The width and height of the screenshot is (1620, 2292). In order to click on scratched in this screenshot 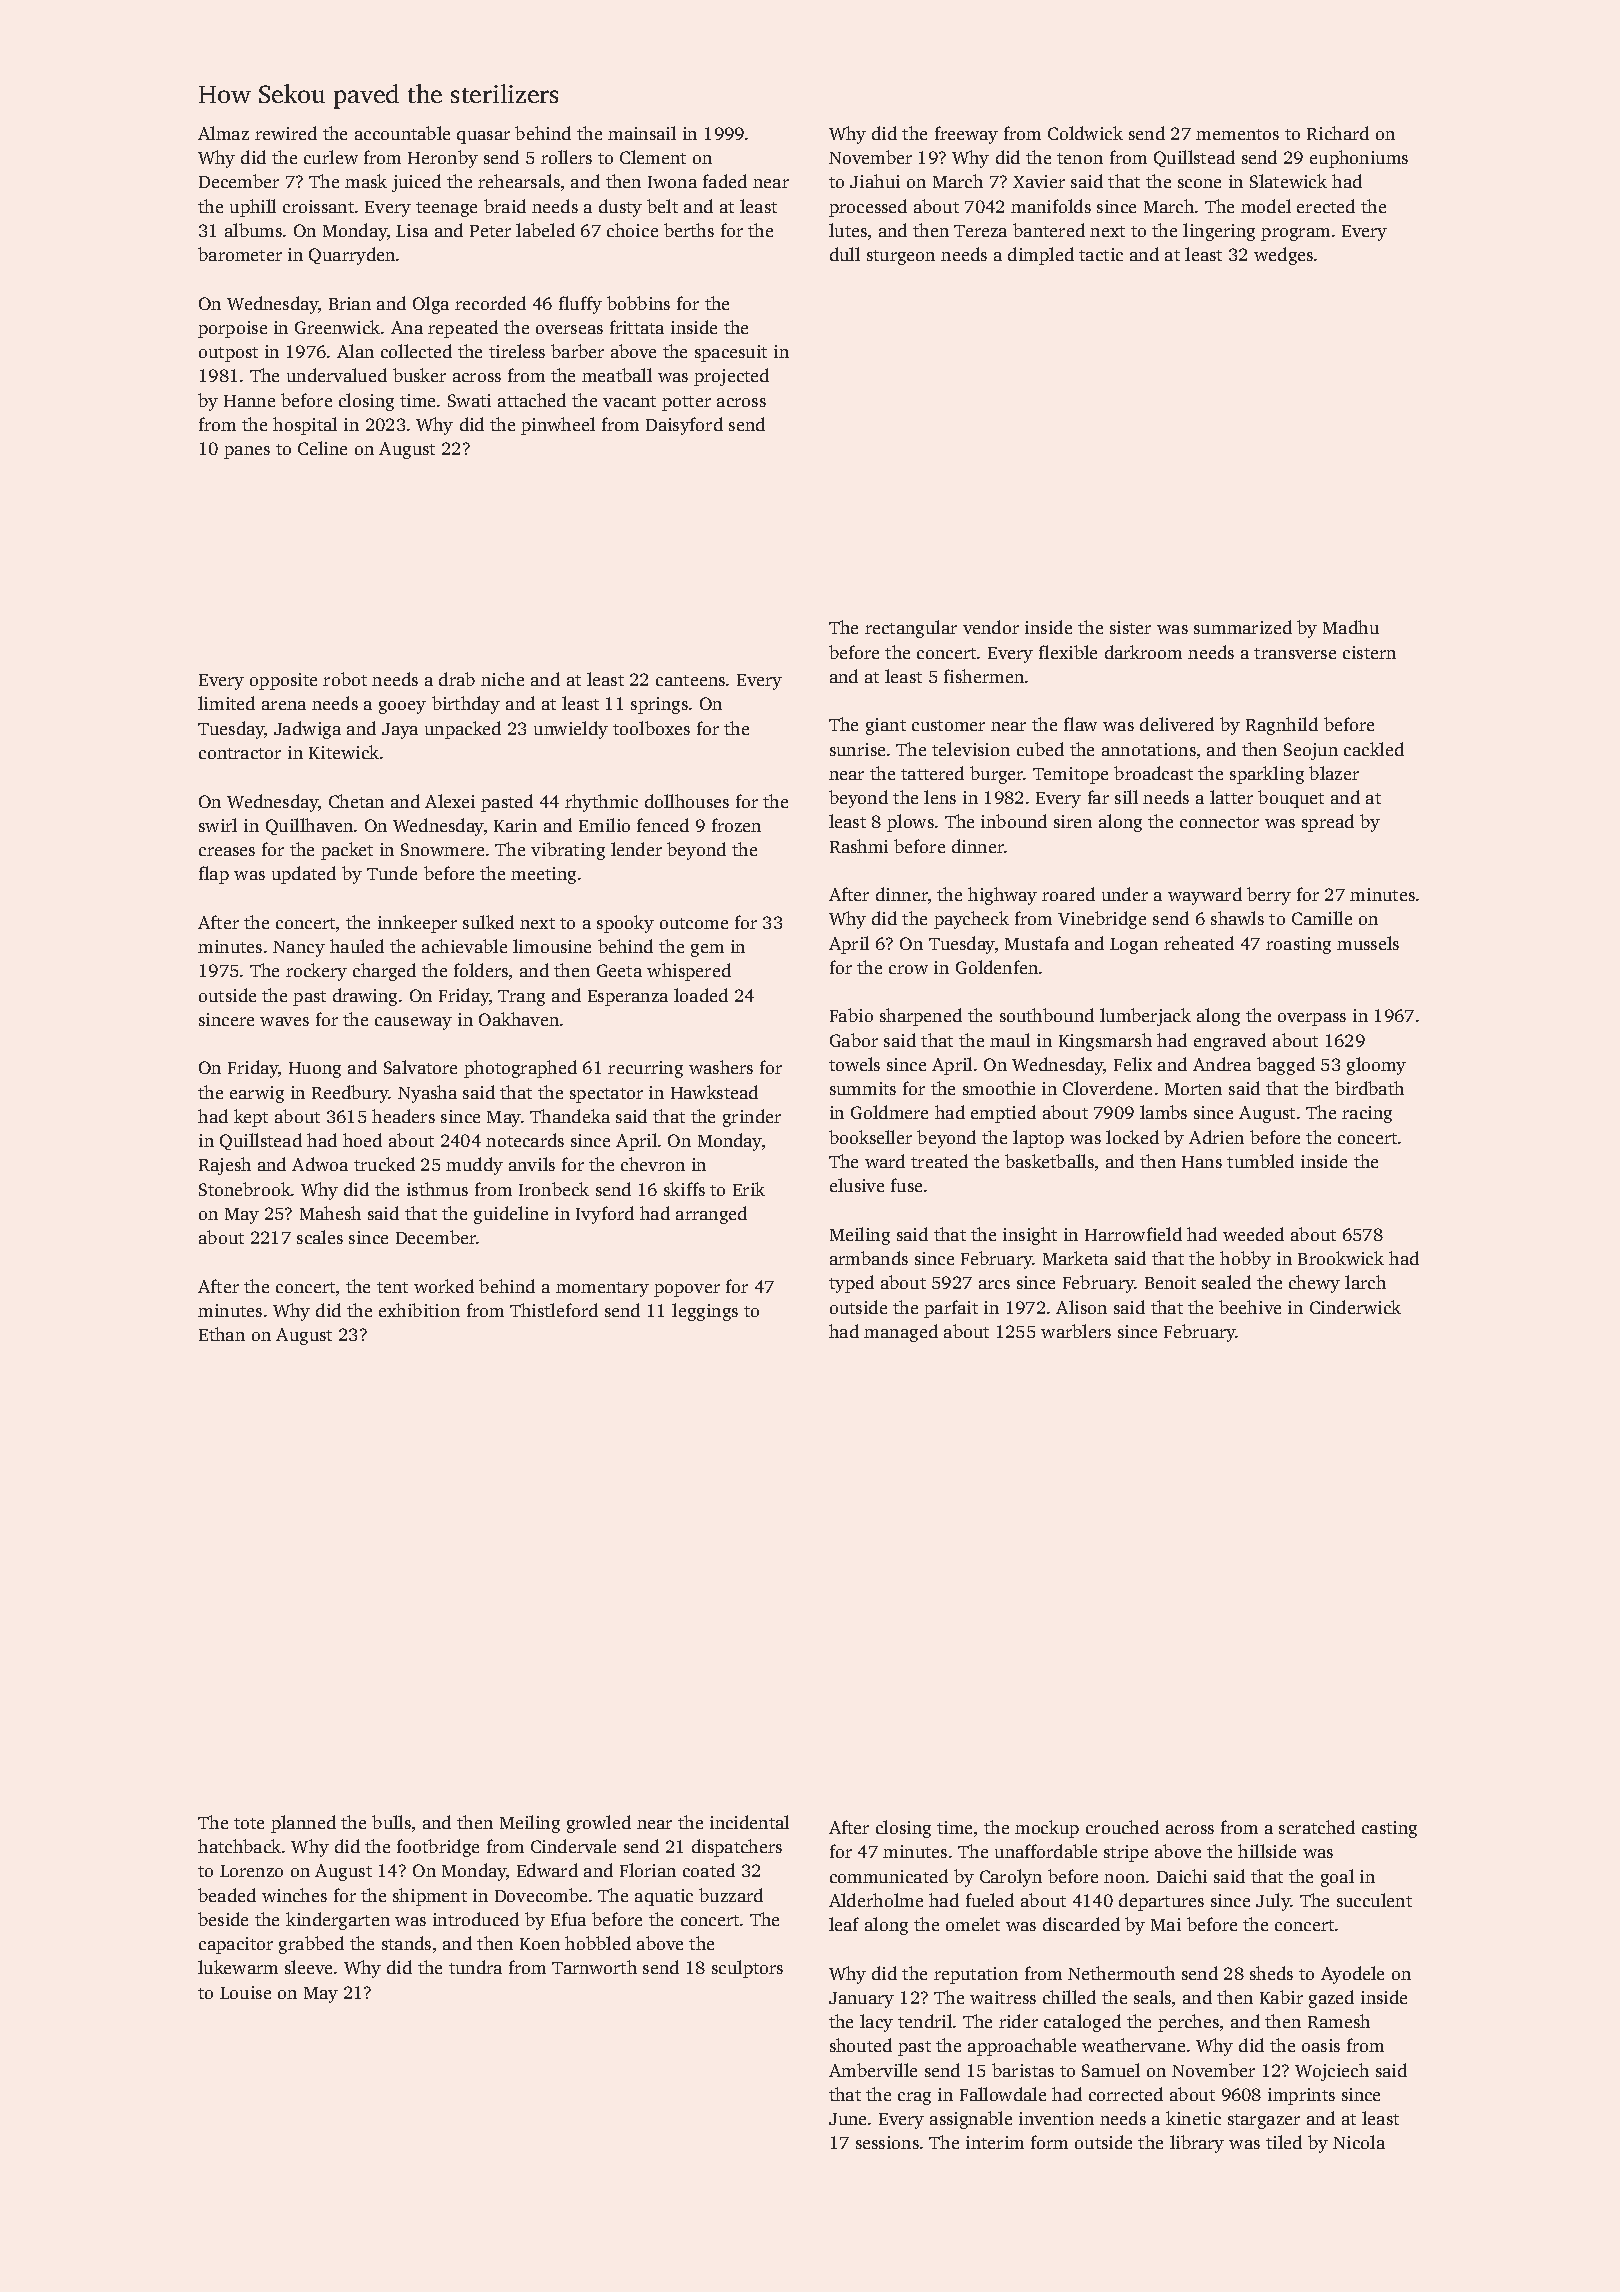, I will do `click(1317, 1827)`.
